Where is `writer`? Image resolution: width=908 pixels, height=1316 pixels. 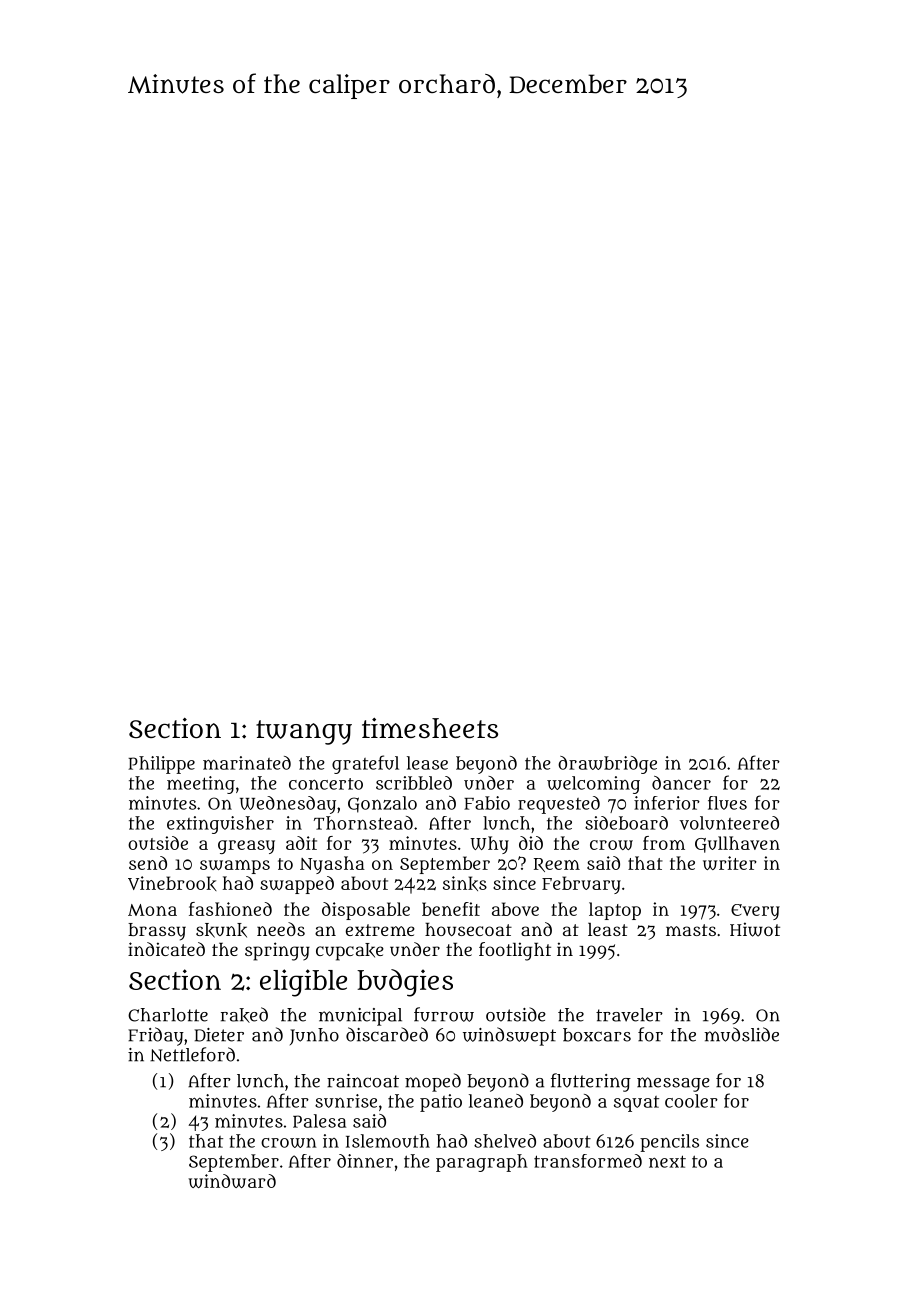 writer is located at coordinates (730, 863).
